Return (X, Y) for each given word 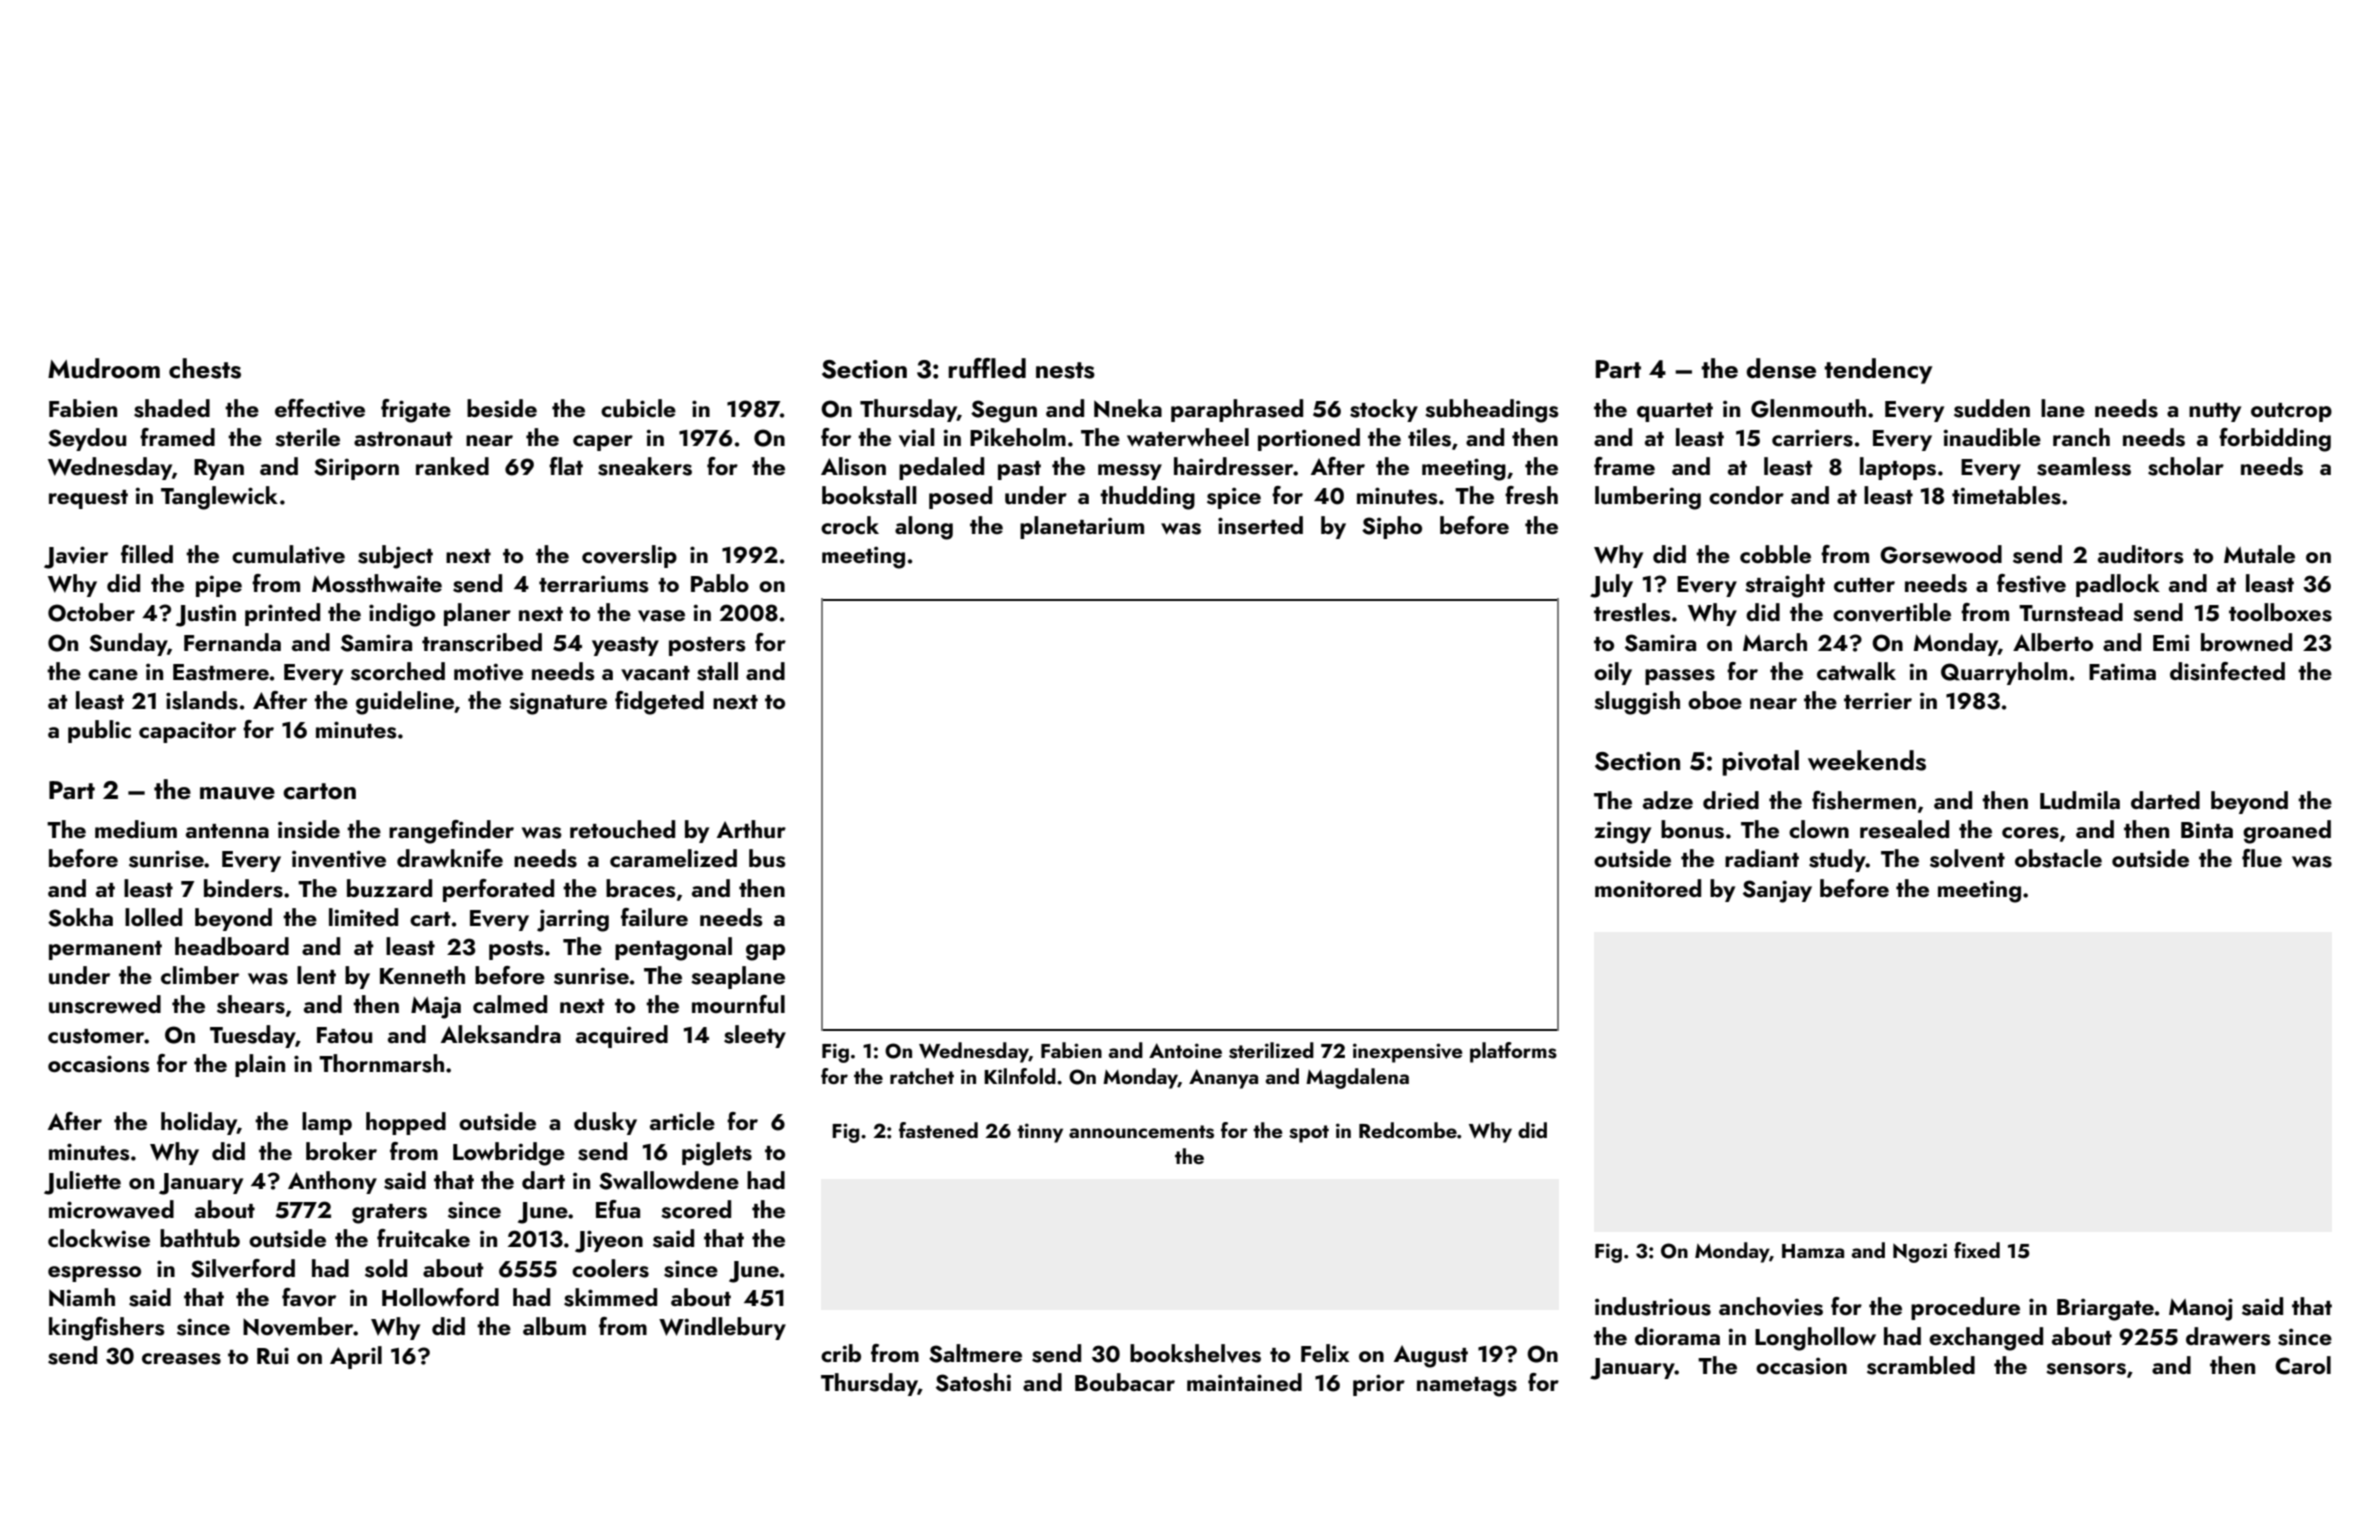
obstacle (2058, 858)
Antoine (1185, 1050)
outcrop (2291, 412)
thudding (1147, 498)
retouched (622, 829)
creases (181, 1359)
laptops (1898, 468)
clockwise (99, 1238)
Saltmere (975, 1353)
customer (96, 1036)
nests (1065, 370)
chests (205, 368)
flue (2262, 858)
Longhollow (1815, 1339)
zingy (1622, 832)
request (88, 499)
